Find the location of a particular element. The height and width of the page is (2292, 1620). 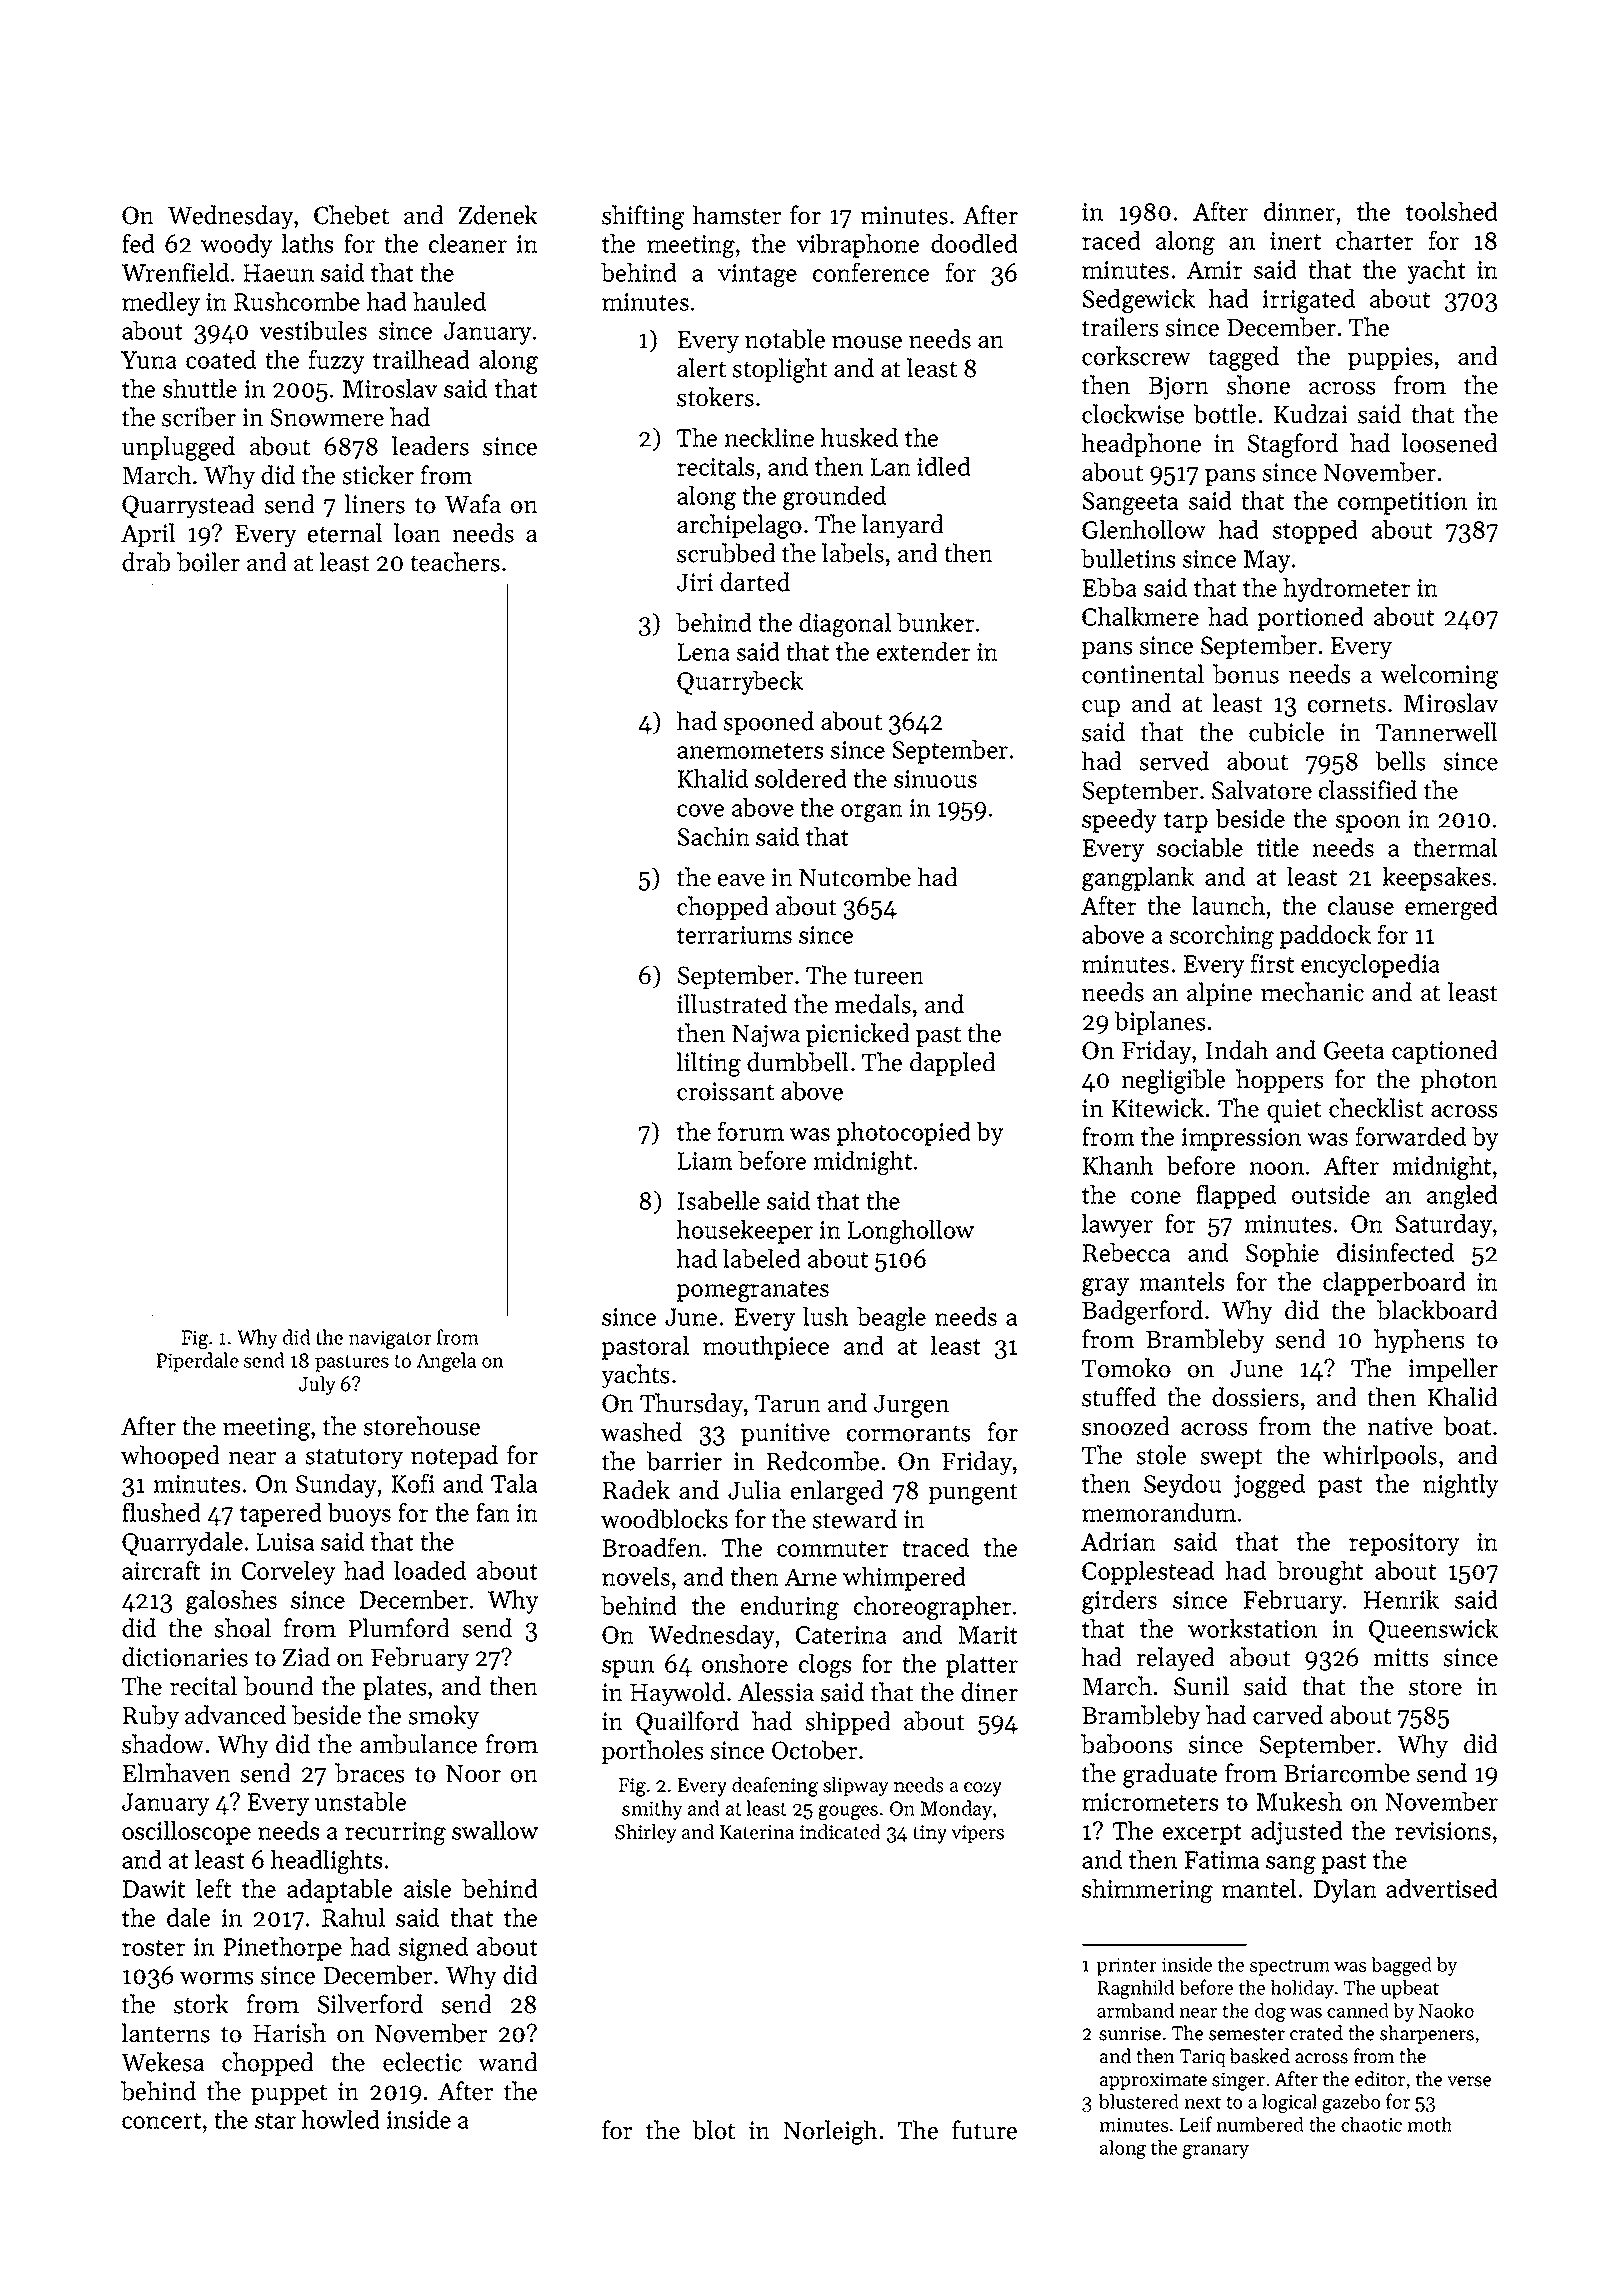

whooped is located at coordinates (170, 1457).
